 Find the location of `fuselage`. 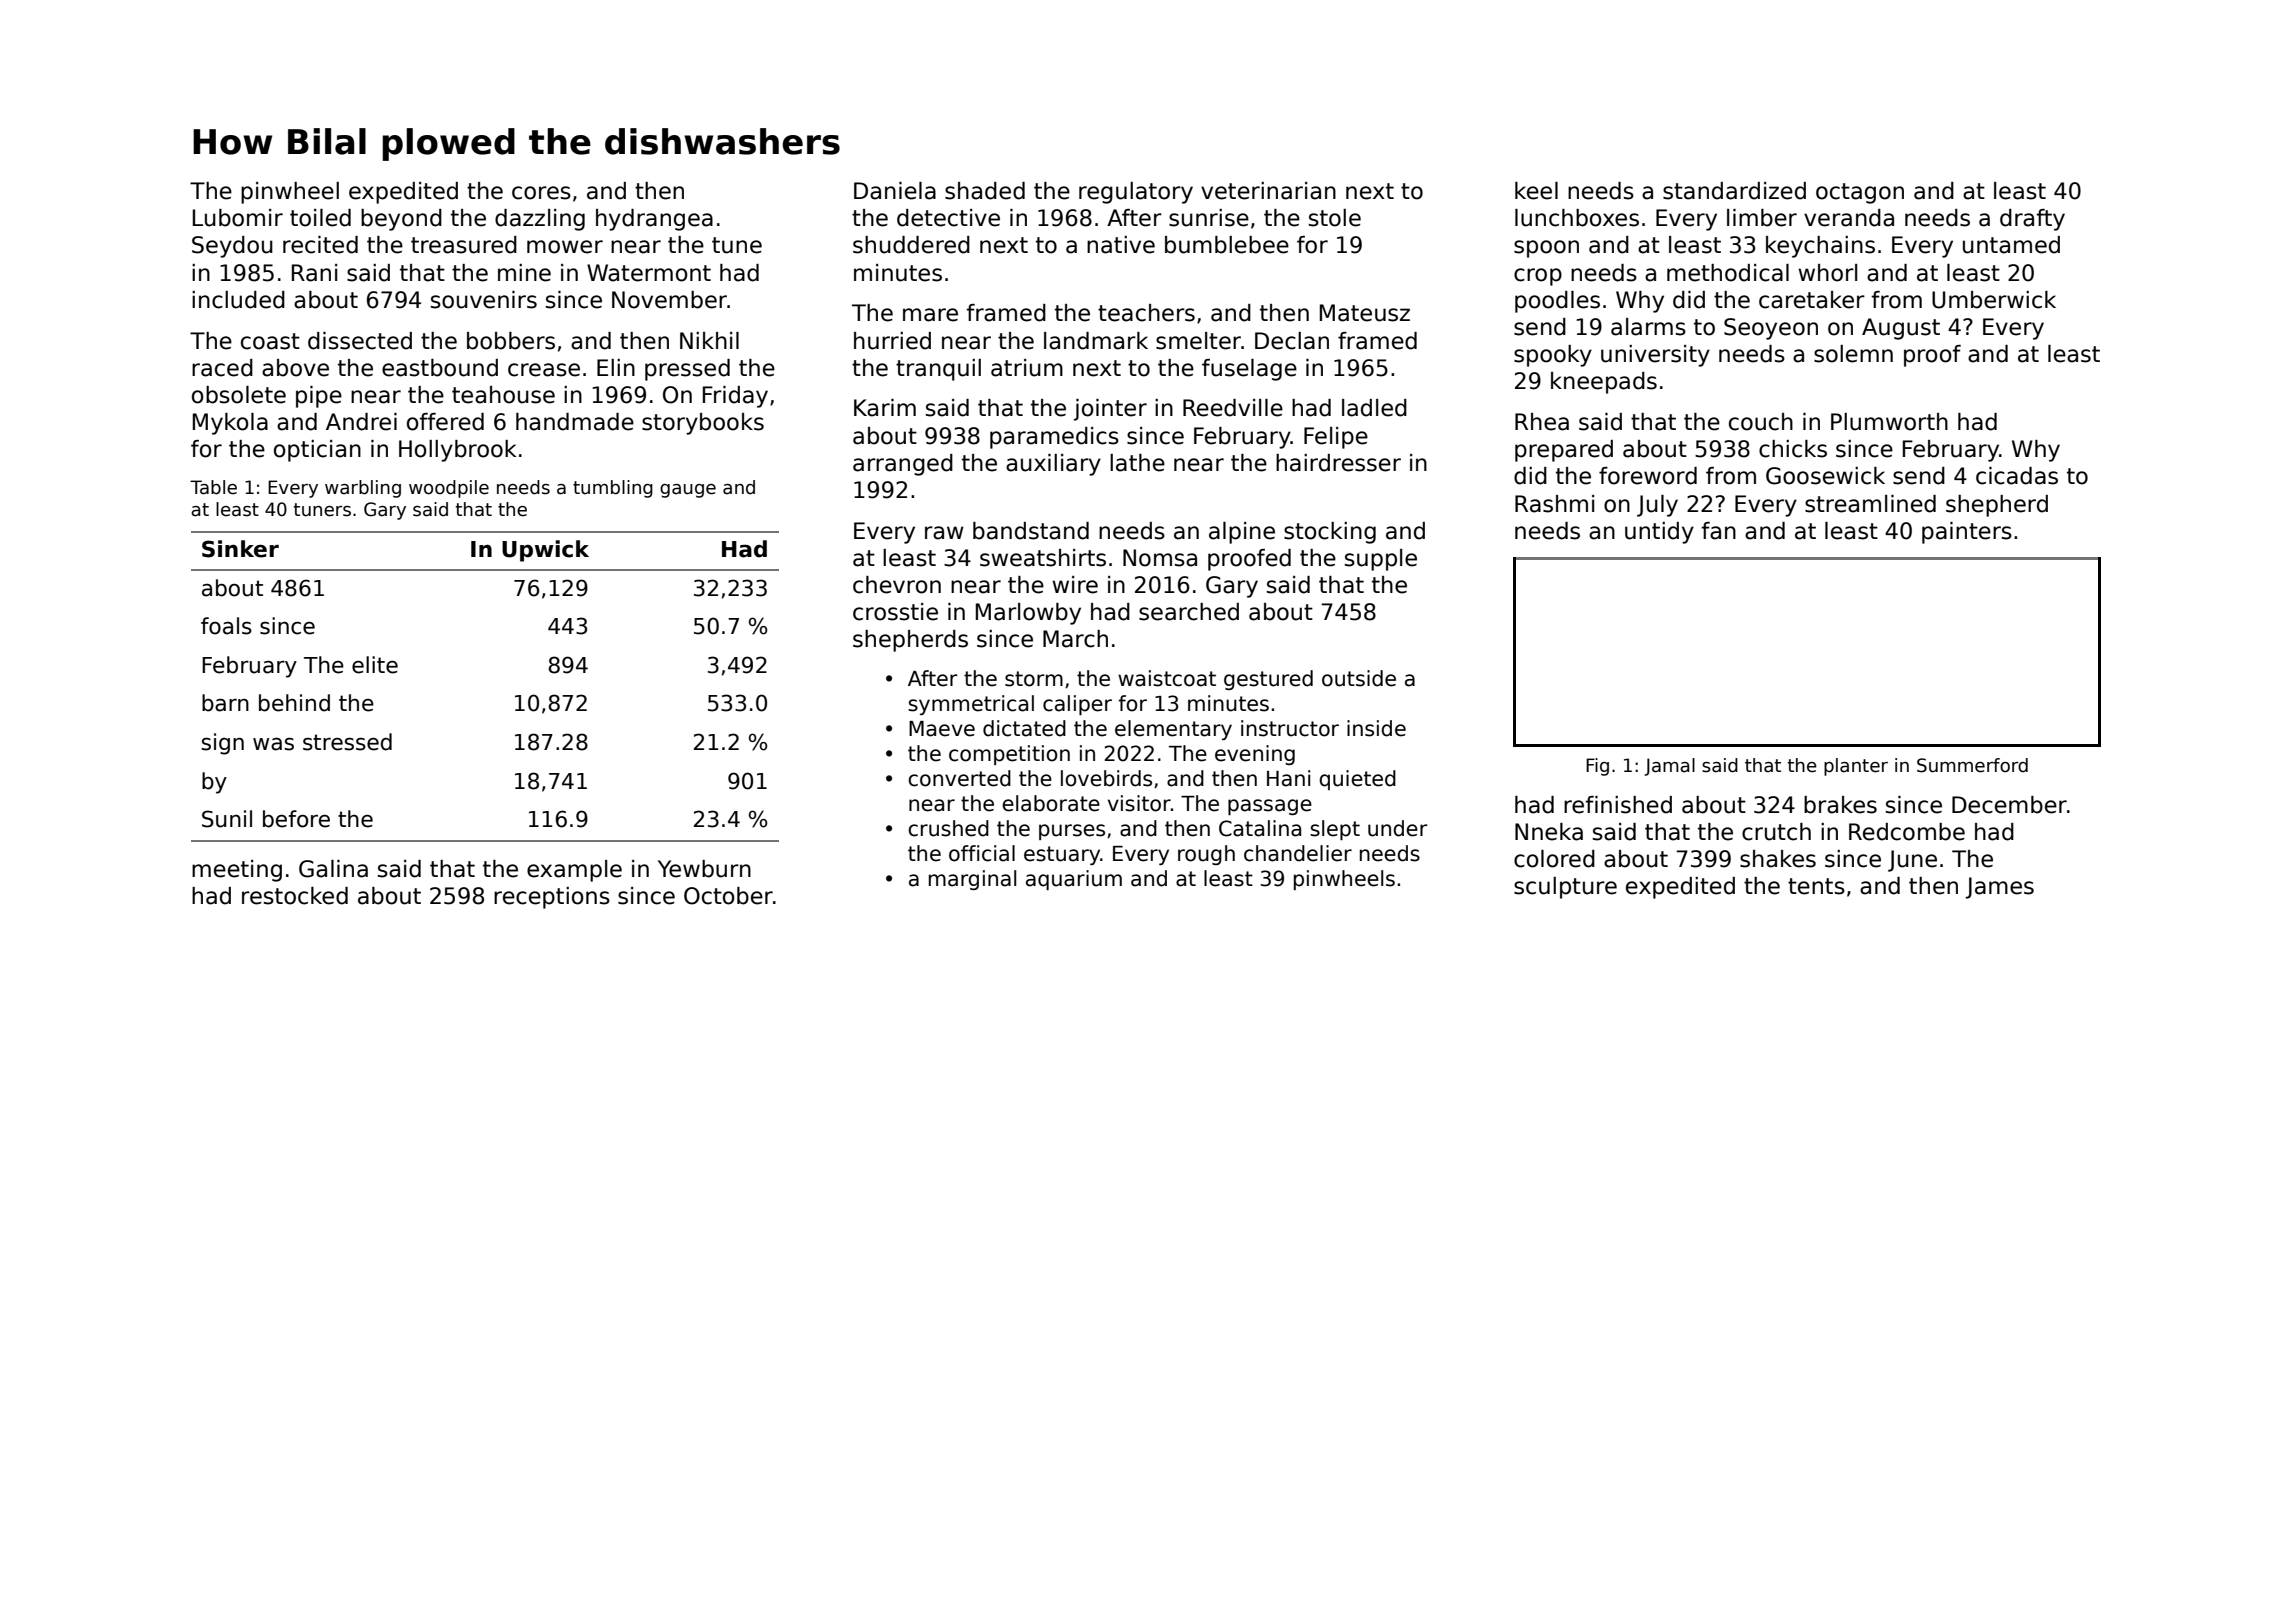

fuselage is located at coordinates (1249, 370).
